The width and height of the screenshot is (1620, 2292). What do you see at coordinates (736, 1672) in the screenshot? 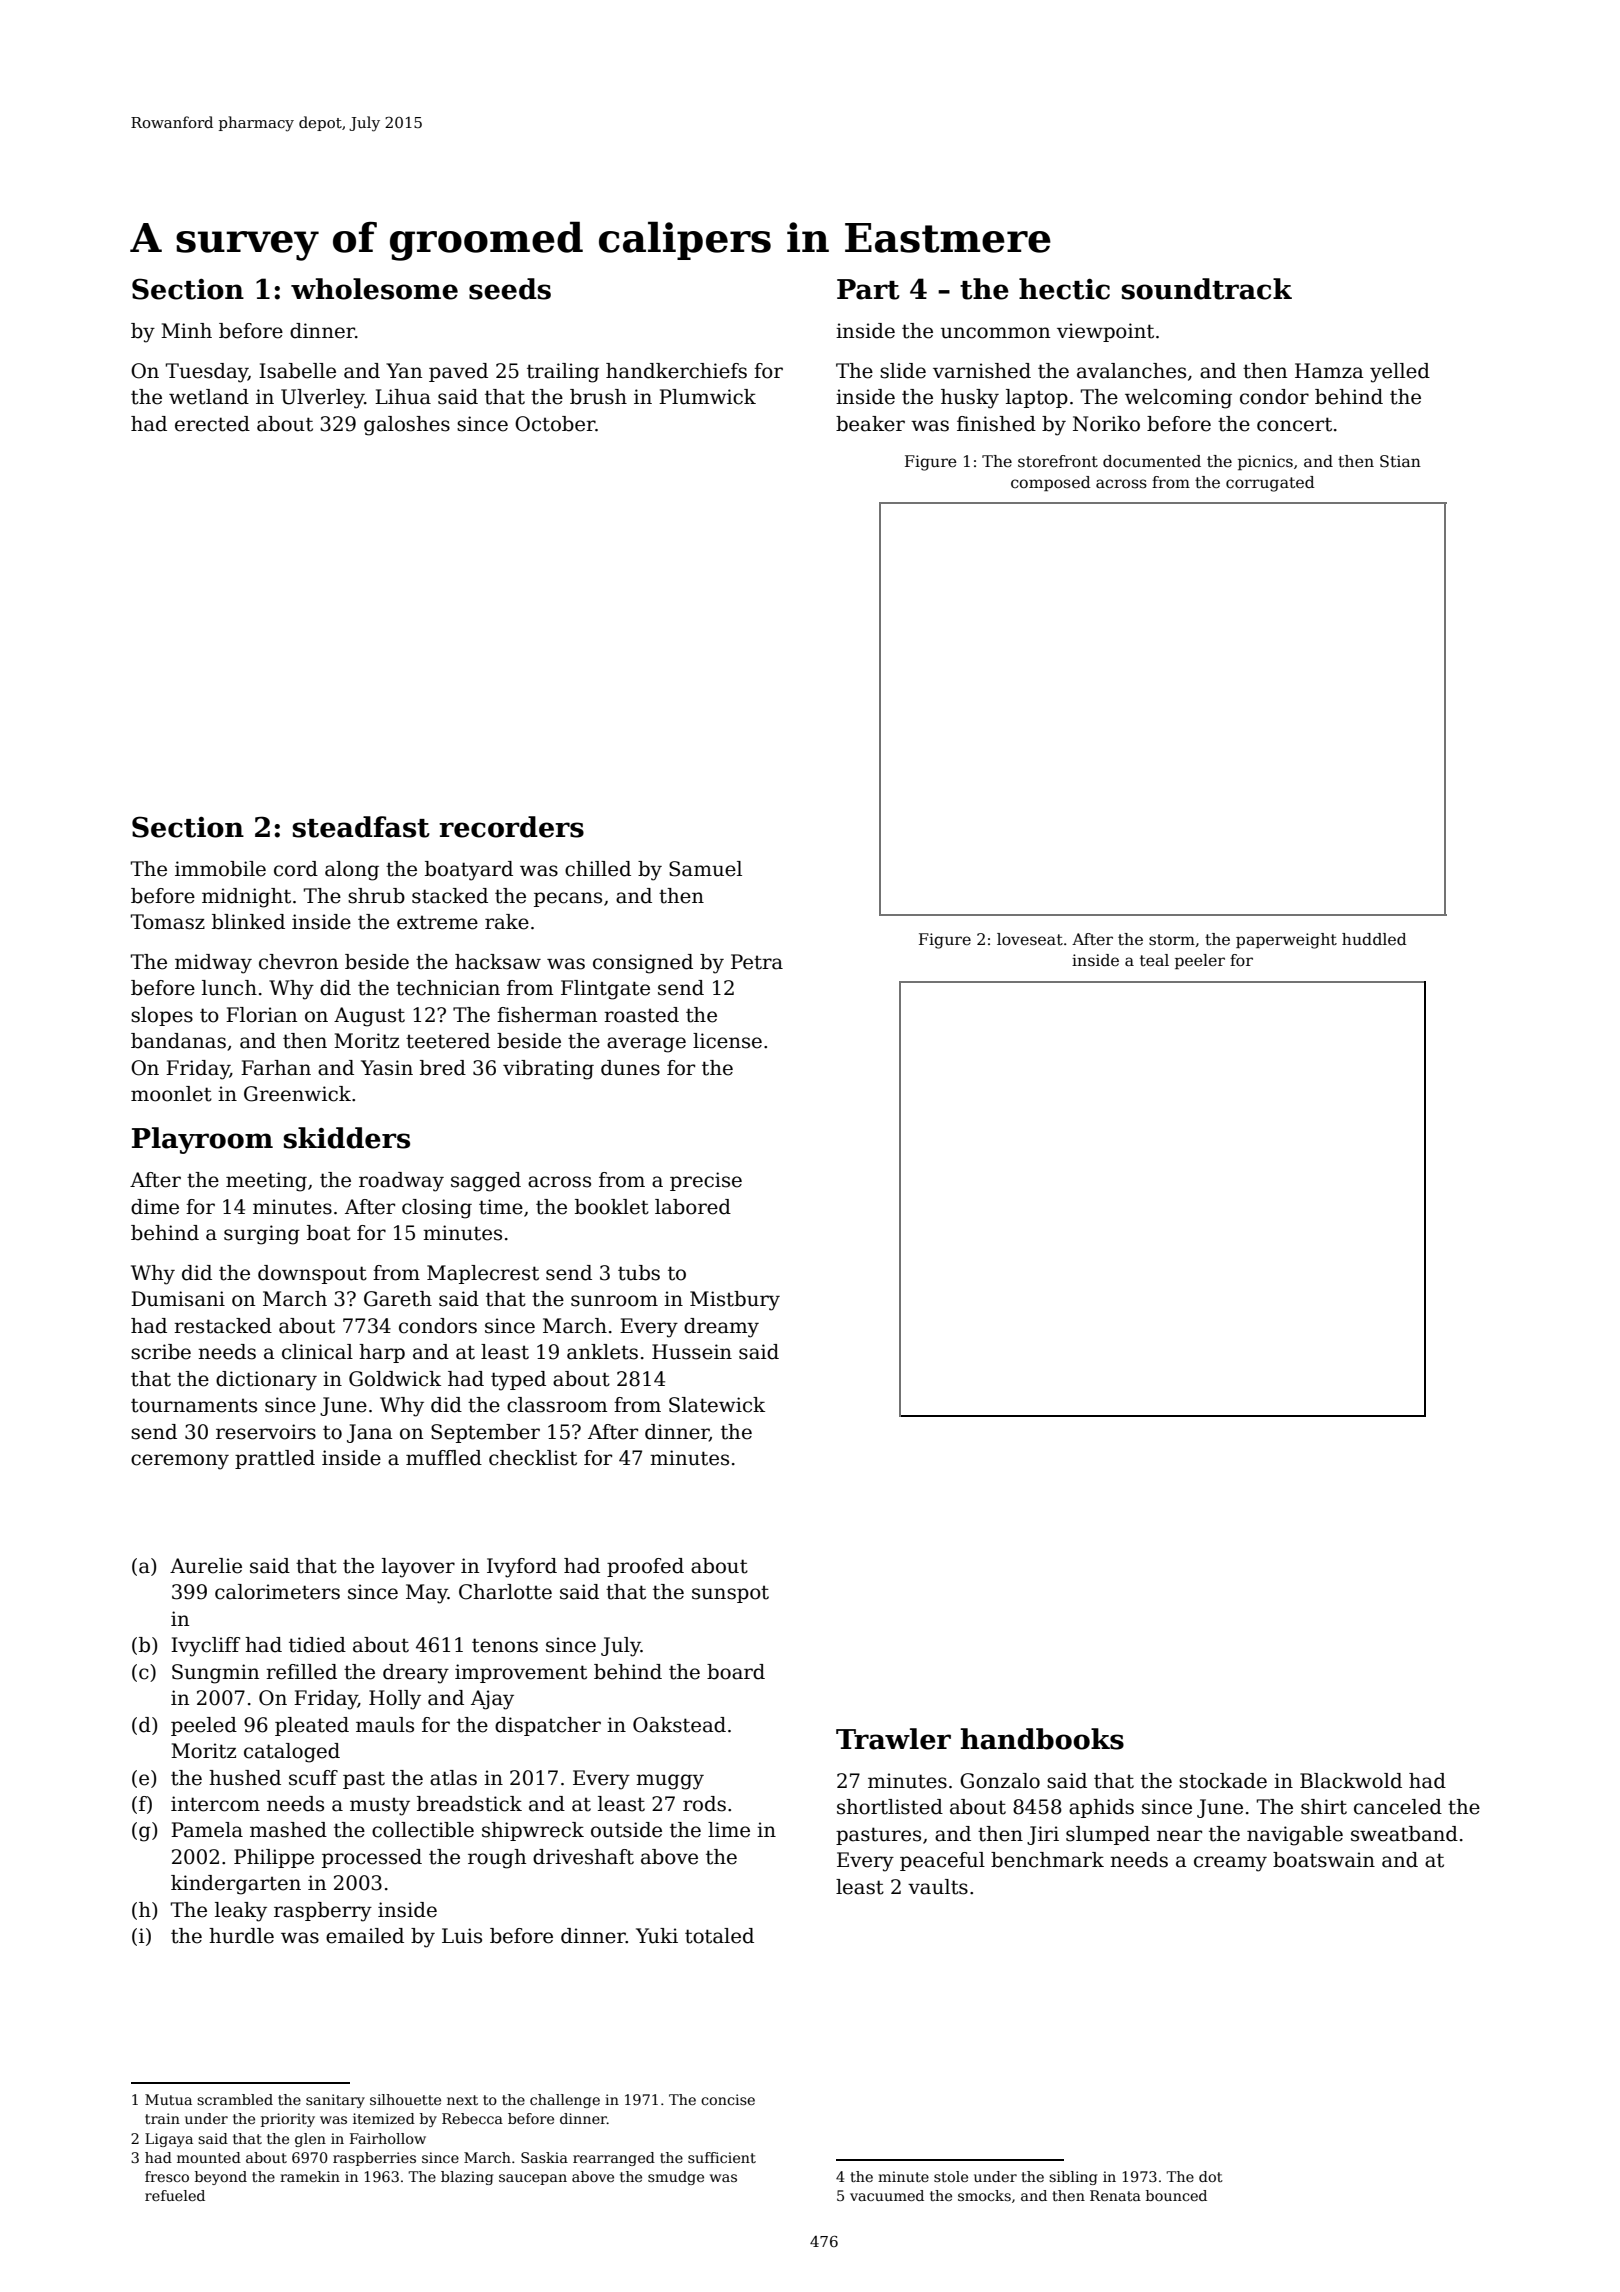
I see `board` at bounding box center [736, 1672].
